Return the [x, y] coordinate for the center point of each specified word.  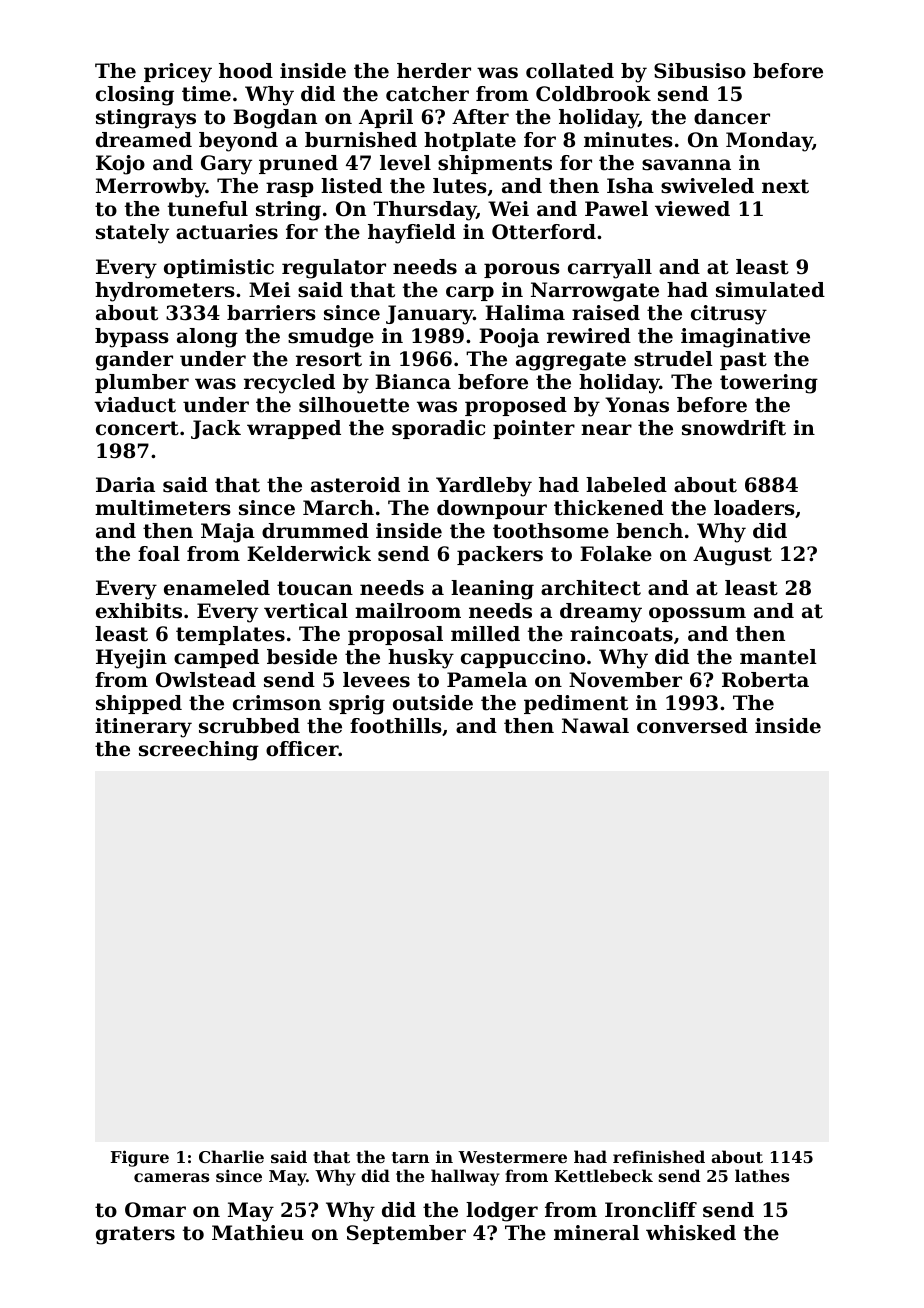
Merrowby [151, 188]
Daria [125, 485]
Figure [140, 1158]
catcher [427, 94]
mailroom [408, 611]
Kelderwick [309, 554]
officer [302, 749]
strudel [673, 359]
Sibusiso [700, 71]
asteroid [355, 485]
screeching [199, 751]
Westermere [512, 1157]
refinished [659, 1156]
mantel [778, 657]
